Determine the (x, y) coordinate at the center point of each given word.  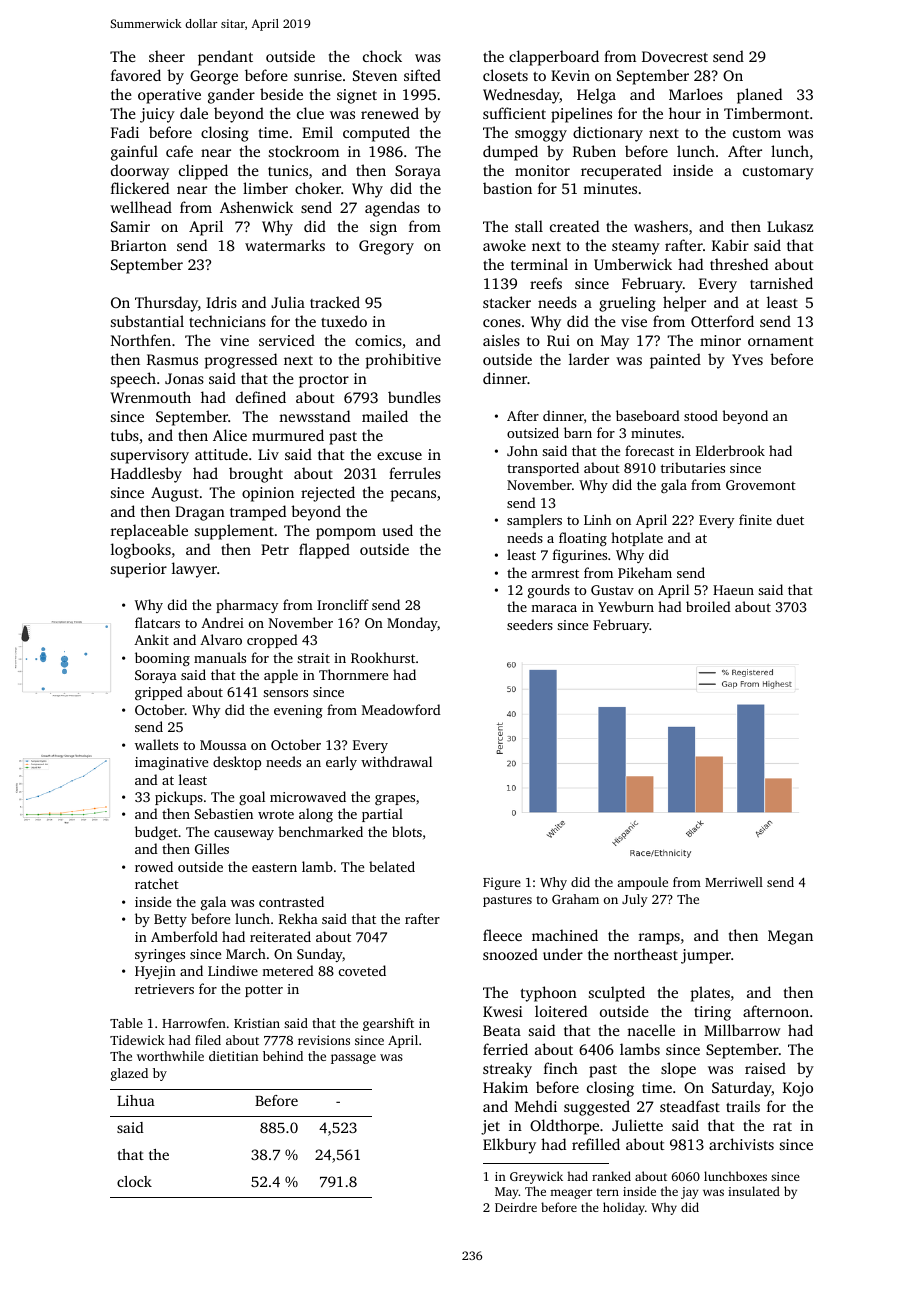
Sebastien (224, 813)
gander (231, 96)
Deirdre (516, 1207)
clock (134, 1181)
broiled (708, 606)
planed (759, 96)
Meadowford (401, 709)
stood (701, 415)
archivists (741, 1144)
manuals (220, 657)
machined (565, 935)
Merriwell (734, 882)
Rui (558, 340)
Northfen (141, 340)
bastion (507, 188)
